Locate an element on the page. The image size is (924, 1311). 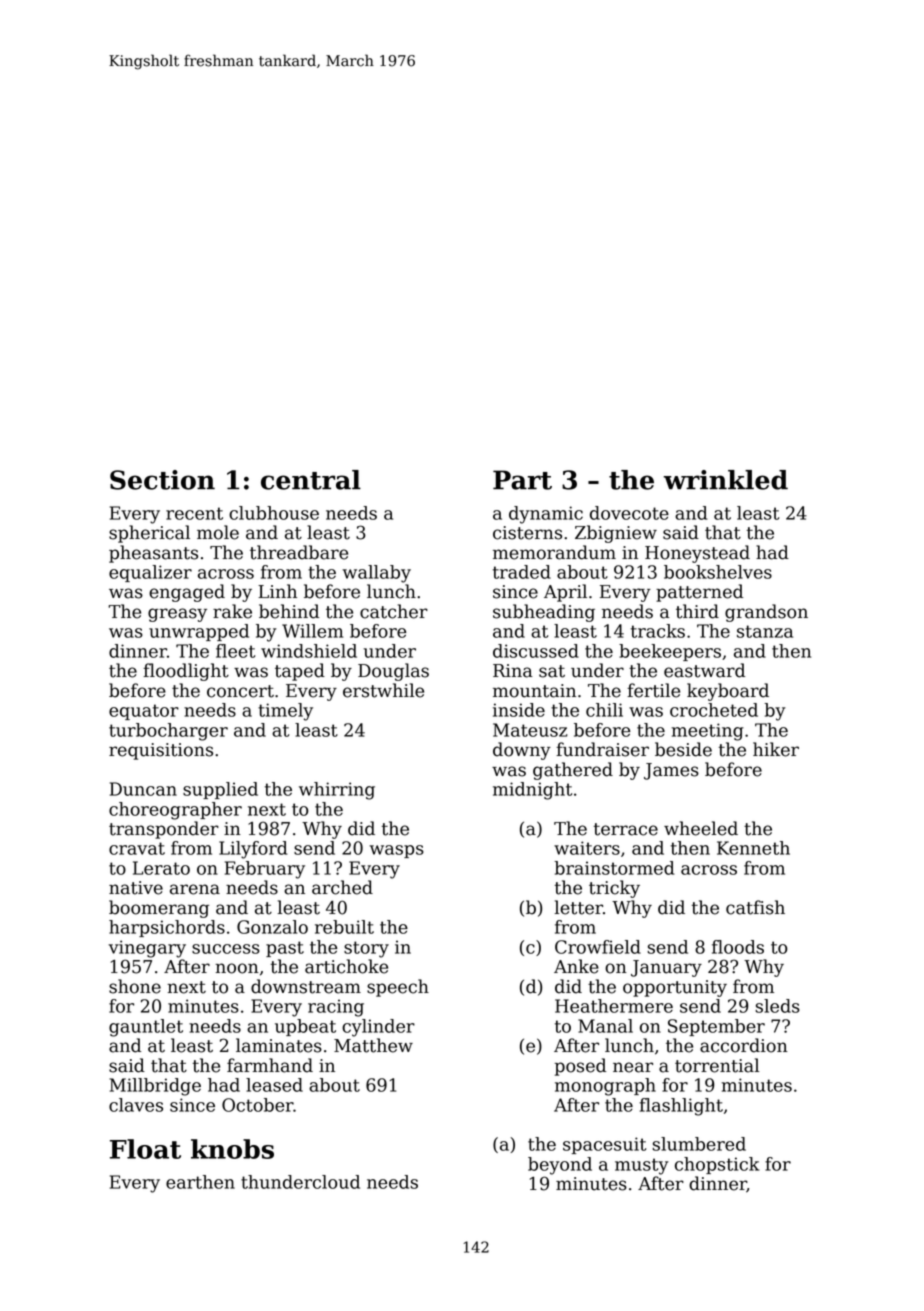
traded is located at coordinates (522, 572).
